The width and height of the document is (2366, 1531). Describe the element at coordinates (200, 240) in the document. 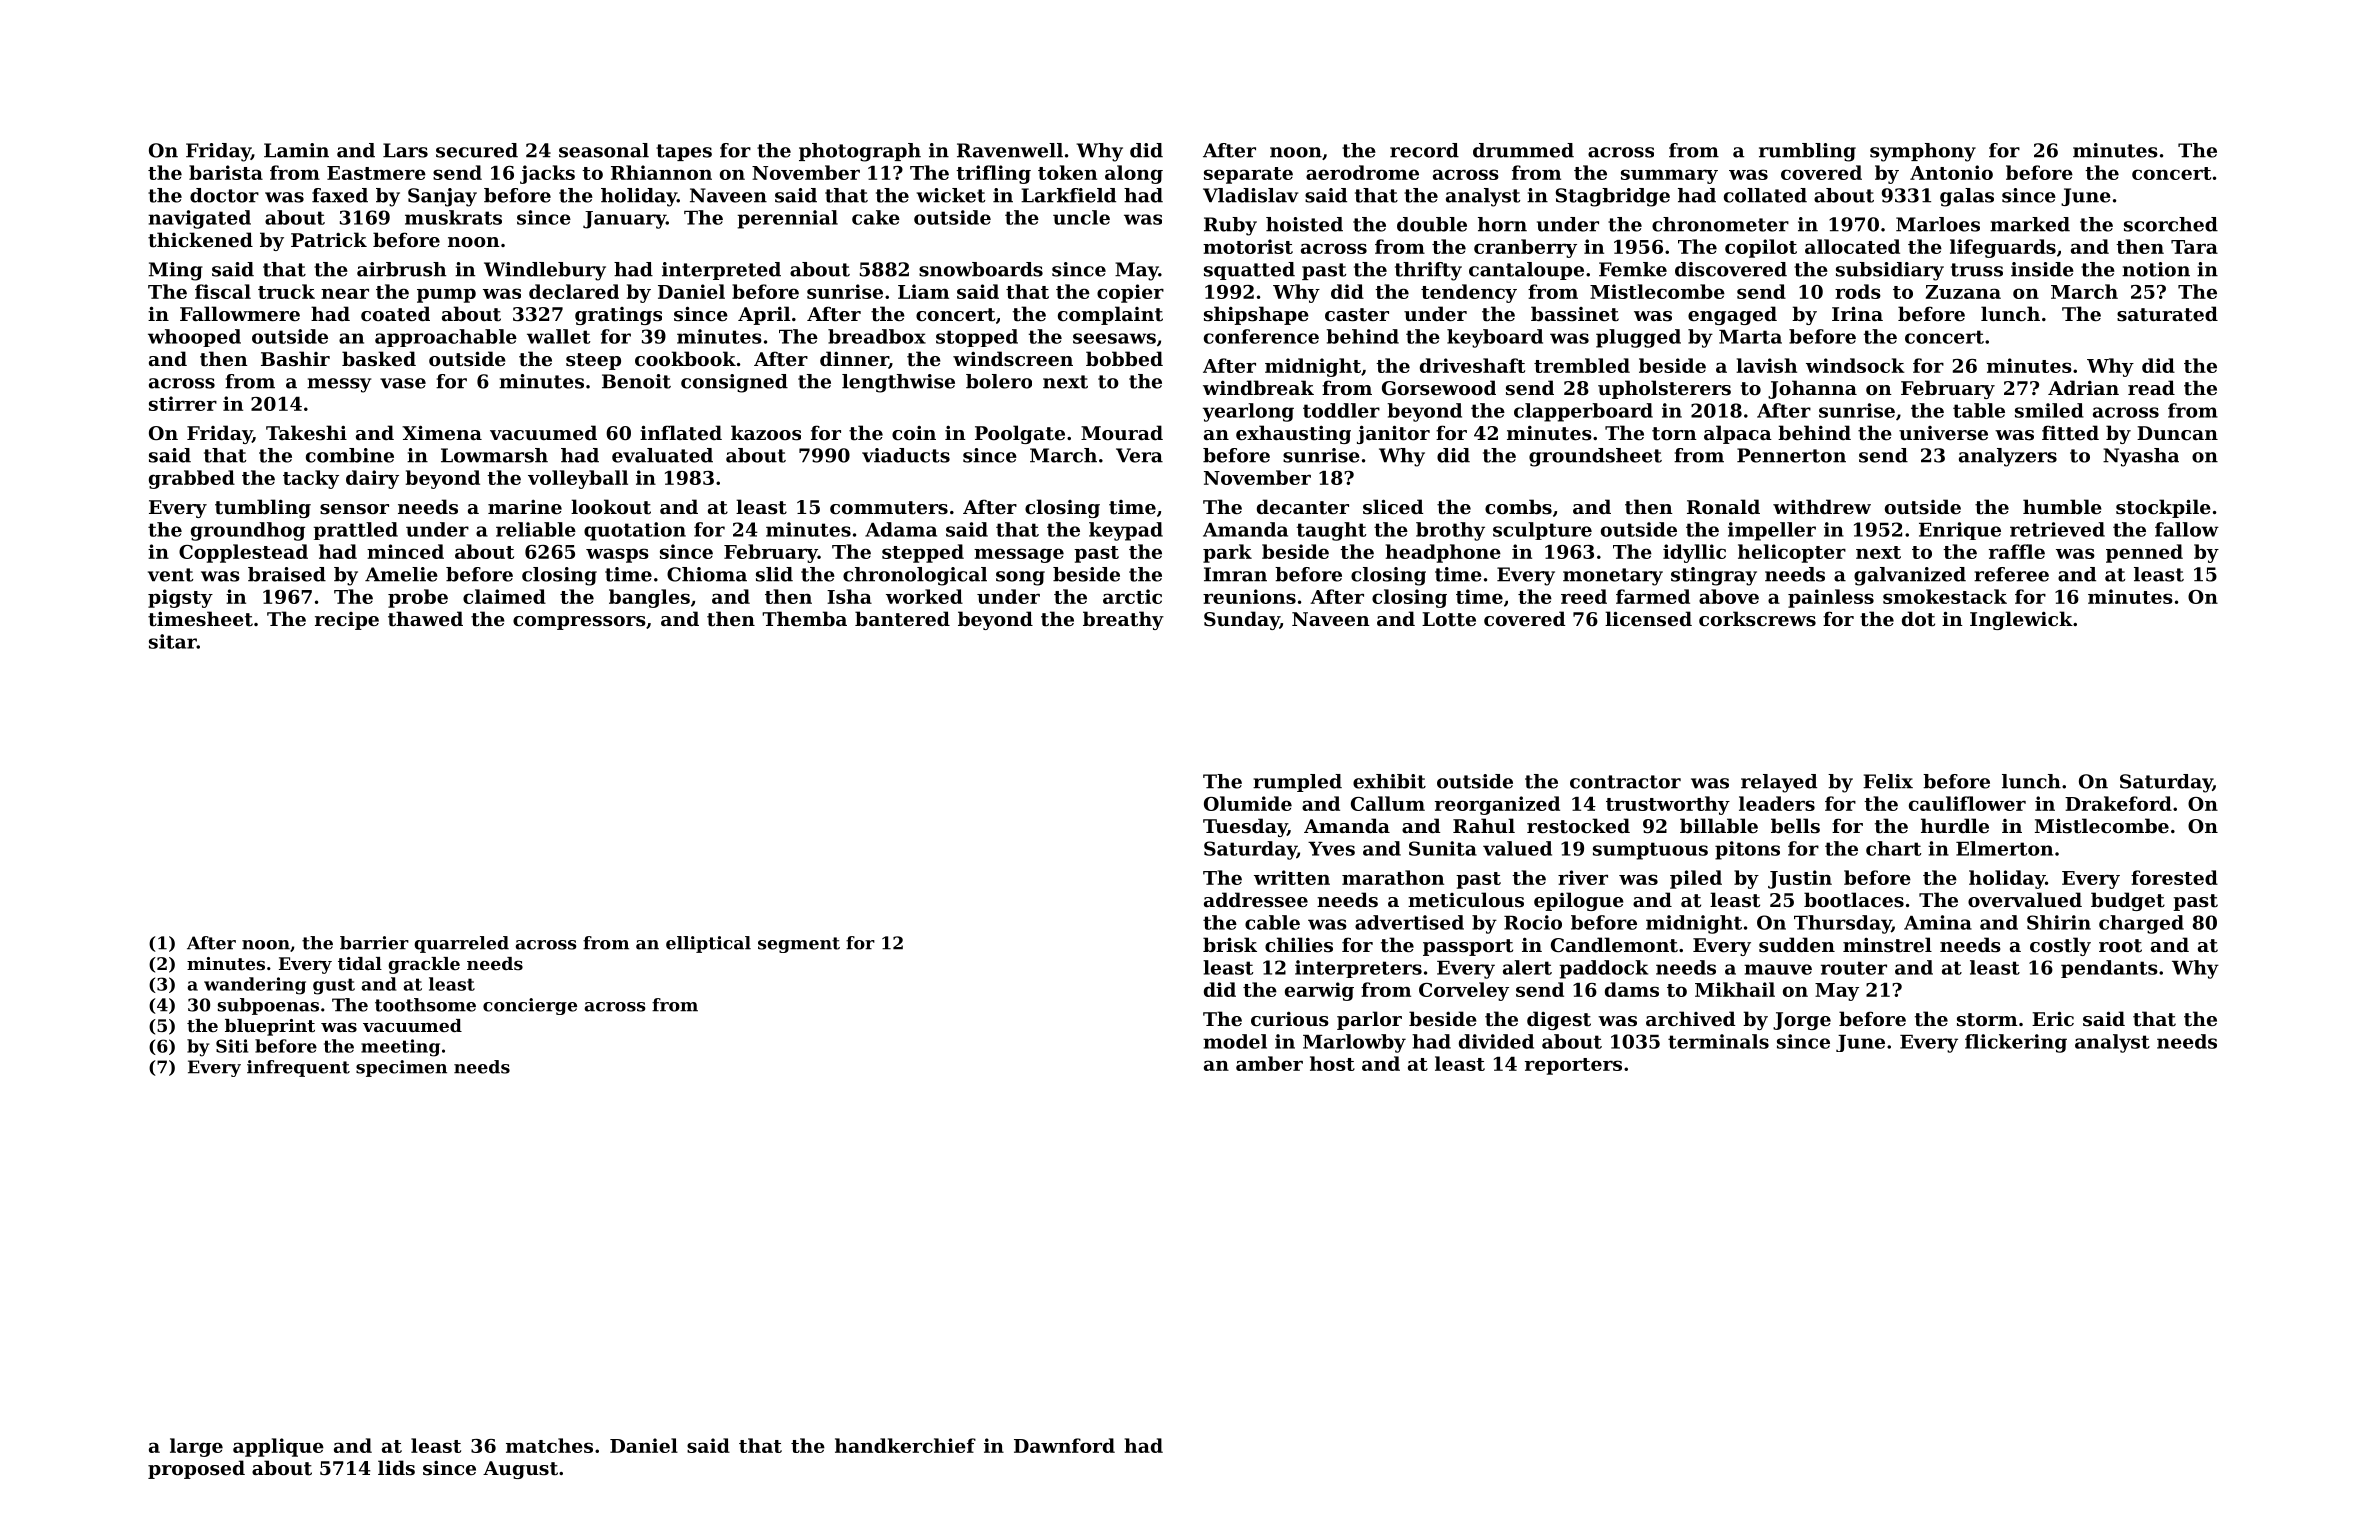

I see `thickened` at that location.
